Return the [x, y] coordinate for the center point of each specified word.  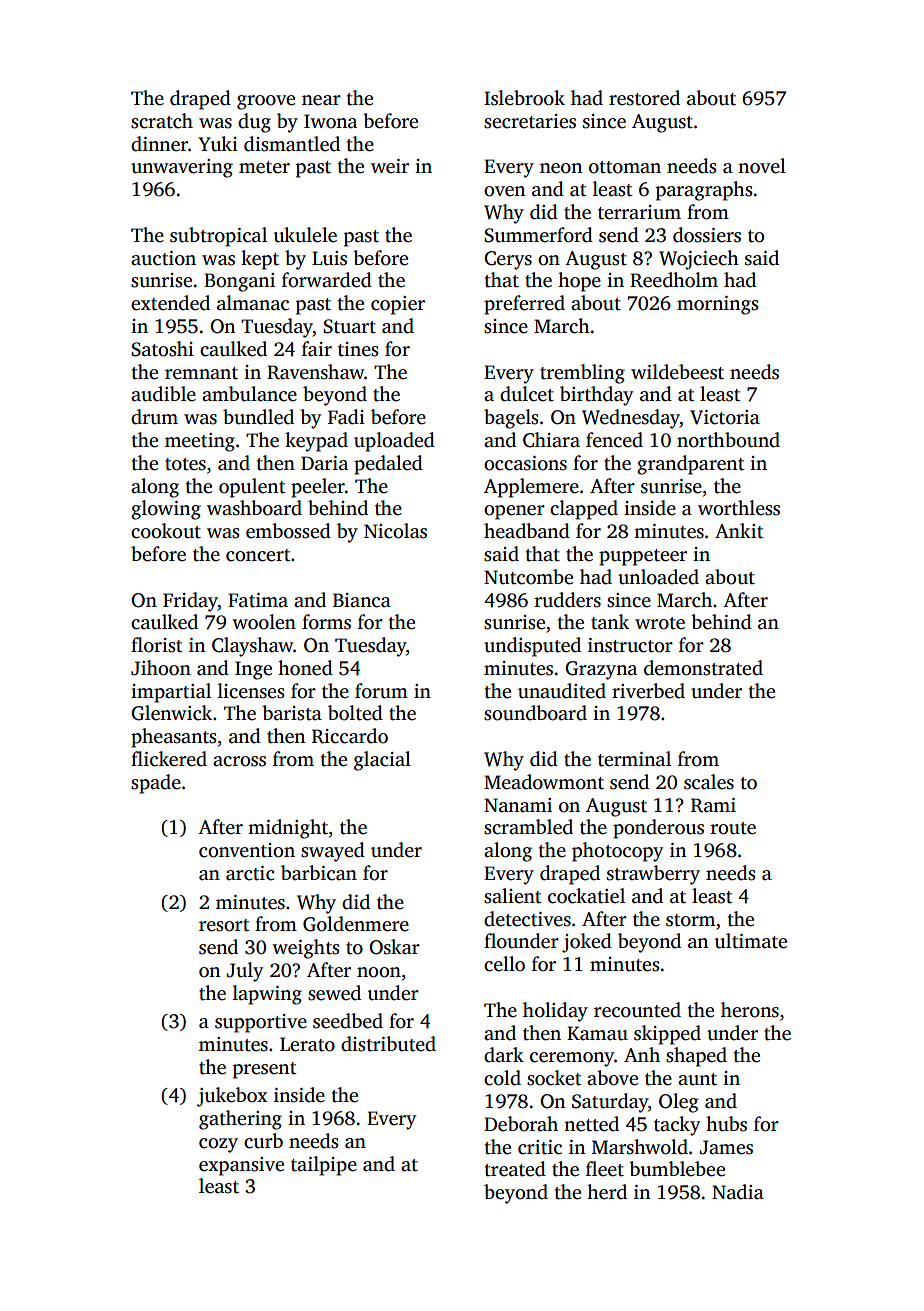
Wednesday [631, 419]
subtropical [218, 237]
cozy [218, 1145]
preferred [524, 305]
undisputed [532, 647]
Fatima [258, 600]
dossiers [707, 235]
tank [610, 622]
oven [504, 191]
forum [381, 691]
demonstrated [703, 668]
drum [154, 417]
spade [156, 784]
